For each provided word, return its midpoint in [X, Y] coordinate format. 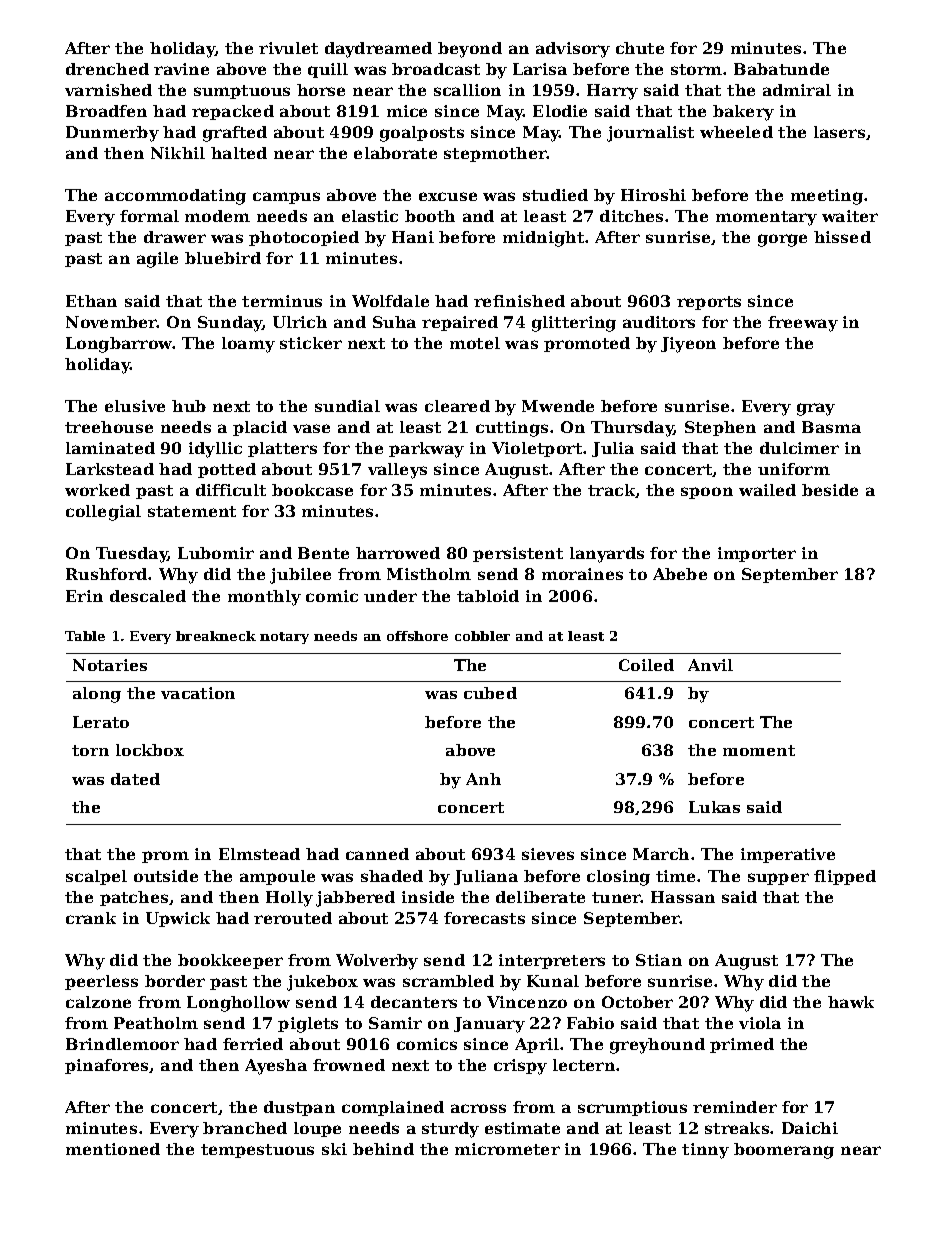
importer [757, 554]
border [175, 981]
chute [640, 48]
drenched [107, 69]
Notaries [110, 665]
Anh [483, 779]
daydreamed [378, 50]
